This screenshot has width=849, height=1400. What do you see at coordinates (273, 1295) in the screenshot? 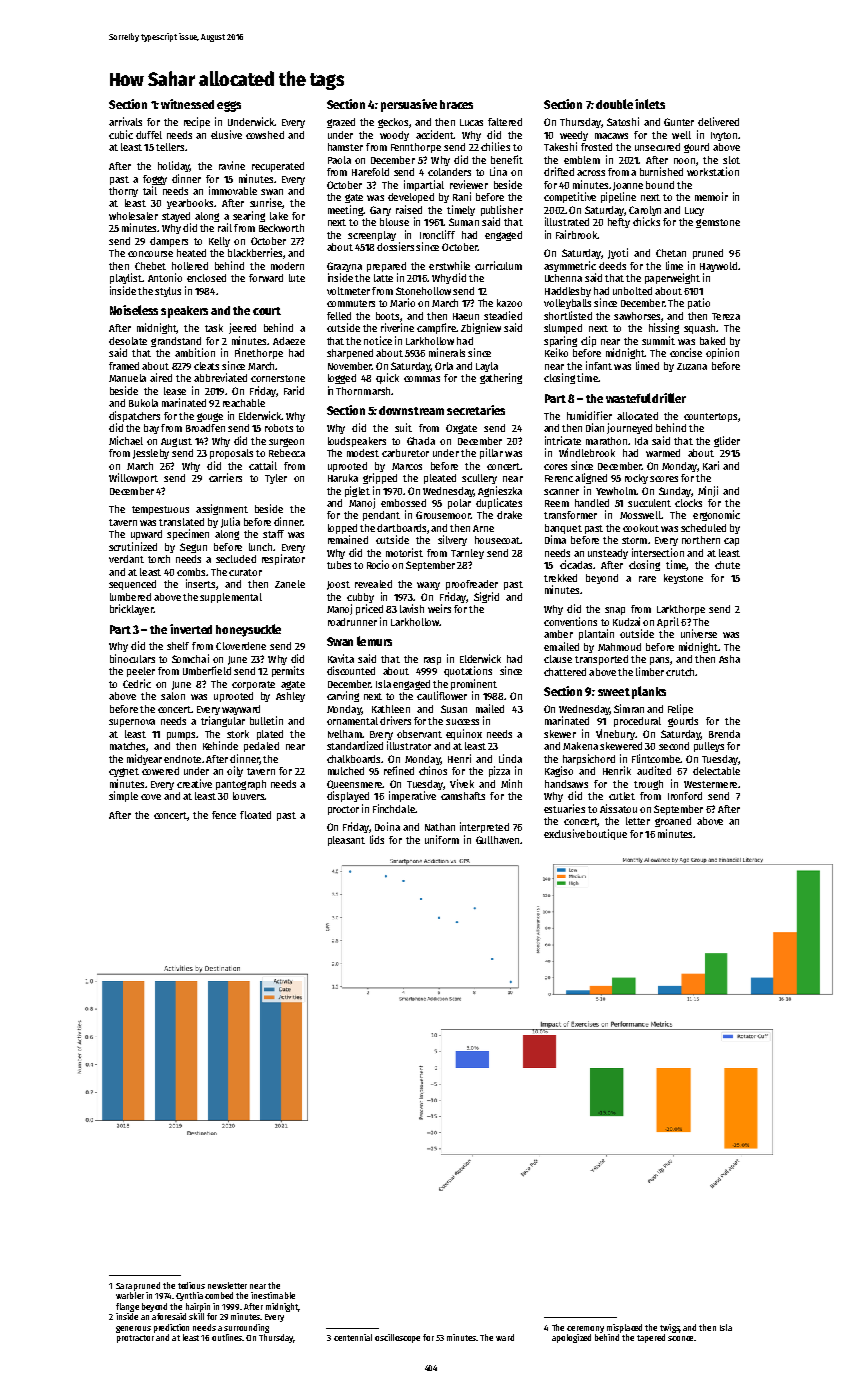
I see `inestimable` at bounding box center [273, 1295].
